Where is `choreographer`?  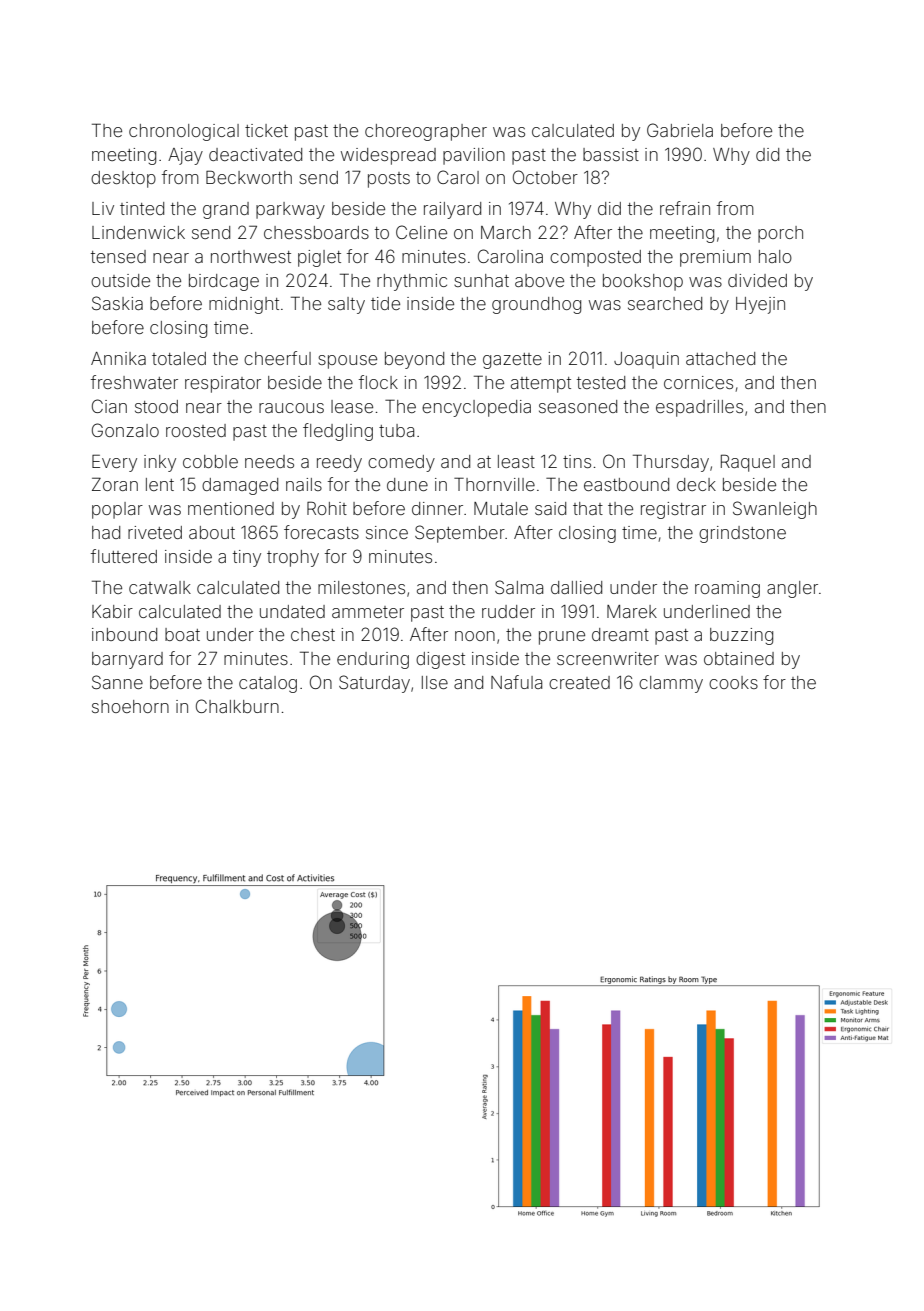
choreographer is located at coordinates (426, 132).
